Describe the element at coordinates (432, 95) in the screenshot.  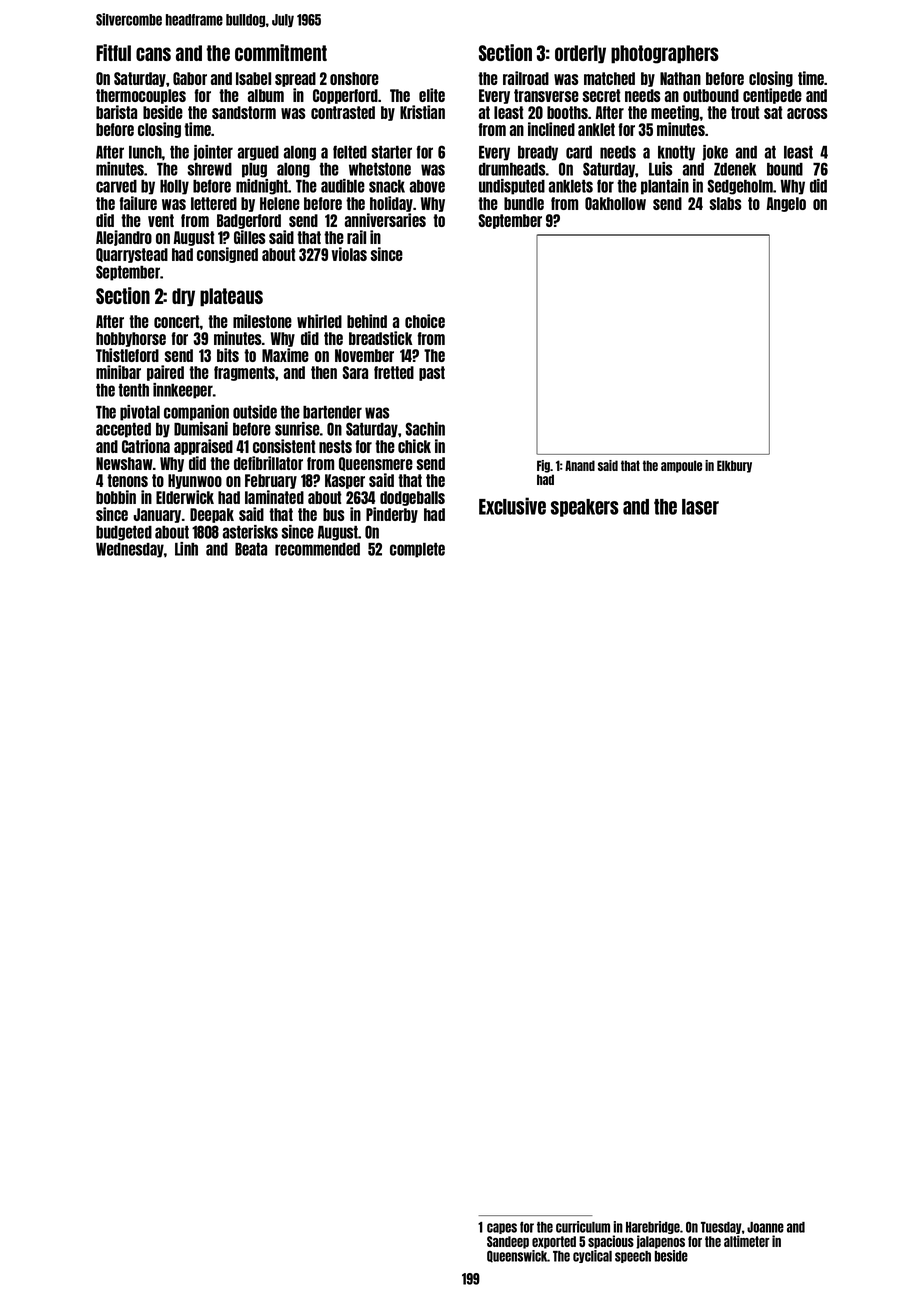
I see `elite` at that location.
